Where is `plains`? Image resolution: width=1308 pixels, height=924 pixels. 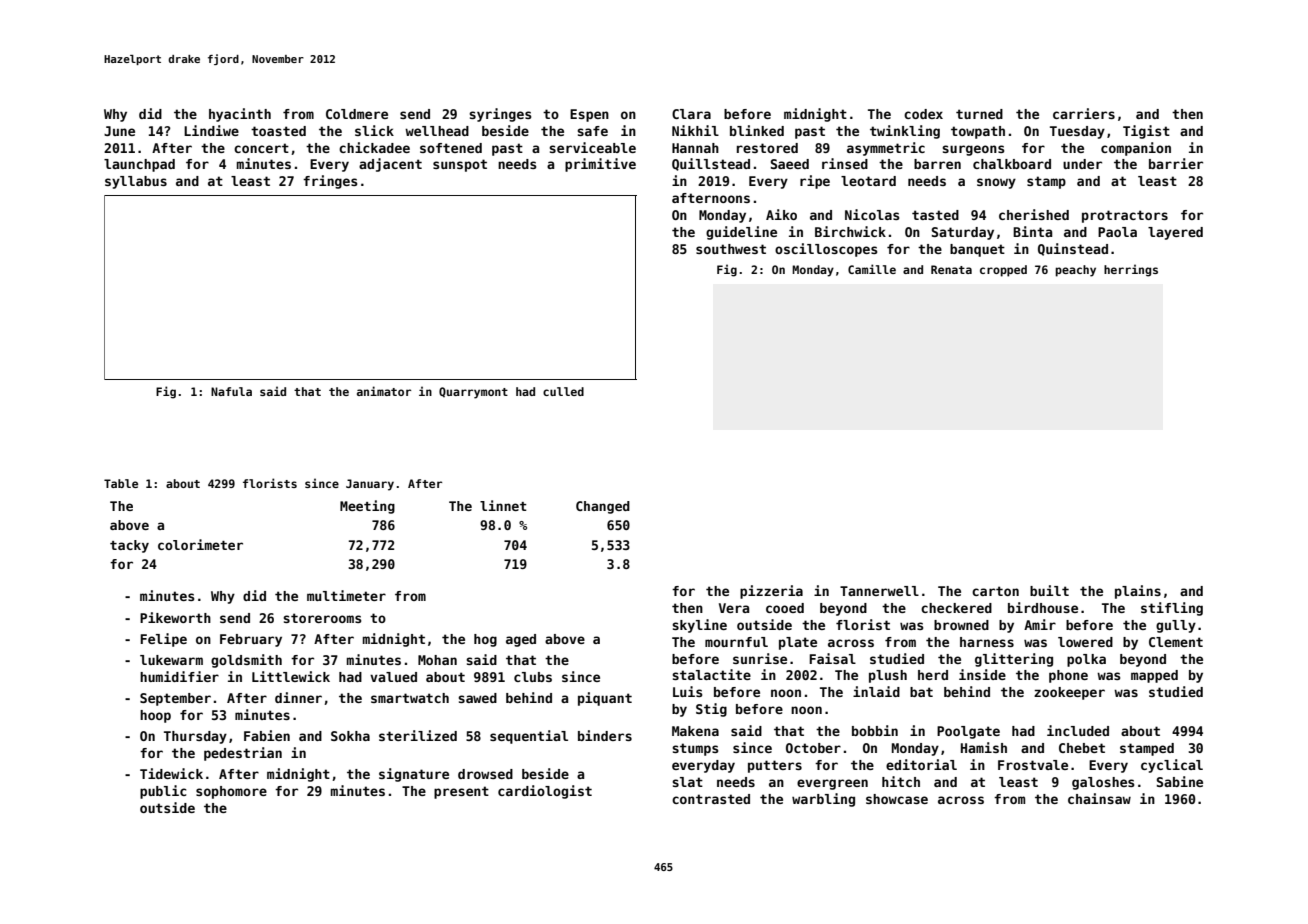
plains is located at coordinates (1138, 592).
